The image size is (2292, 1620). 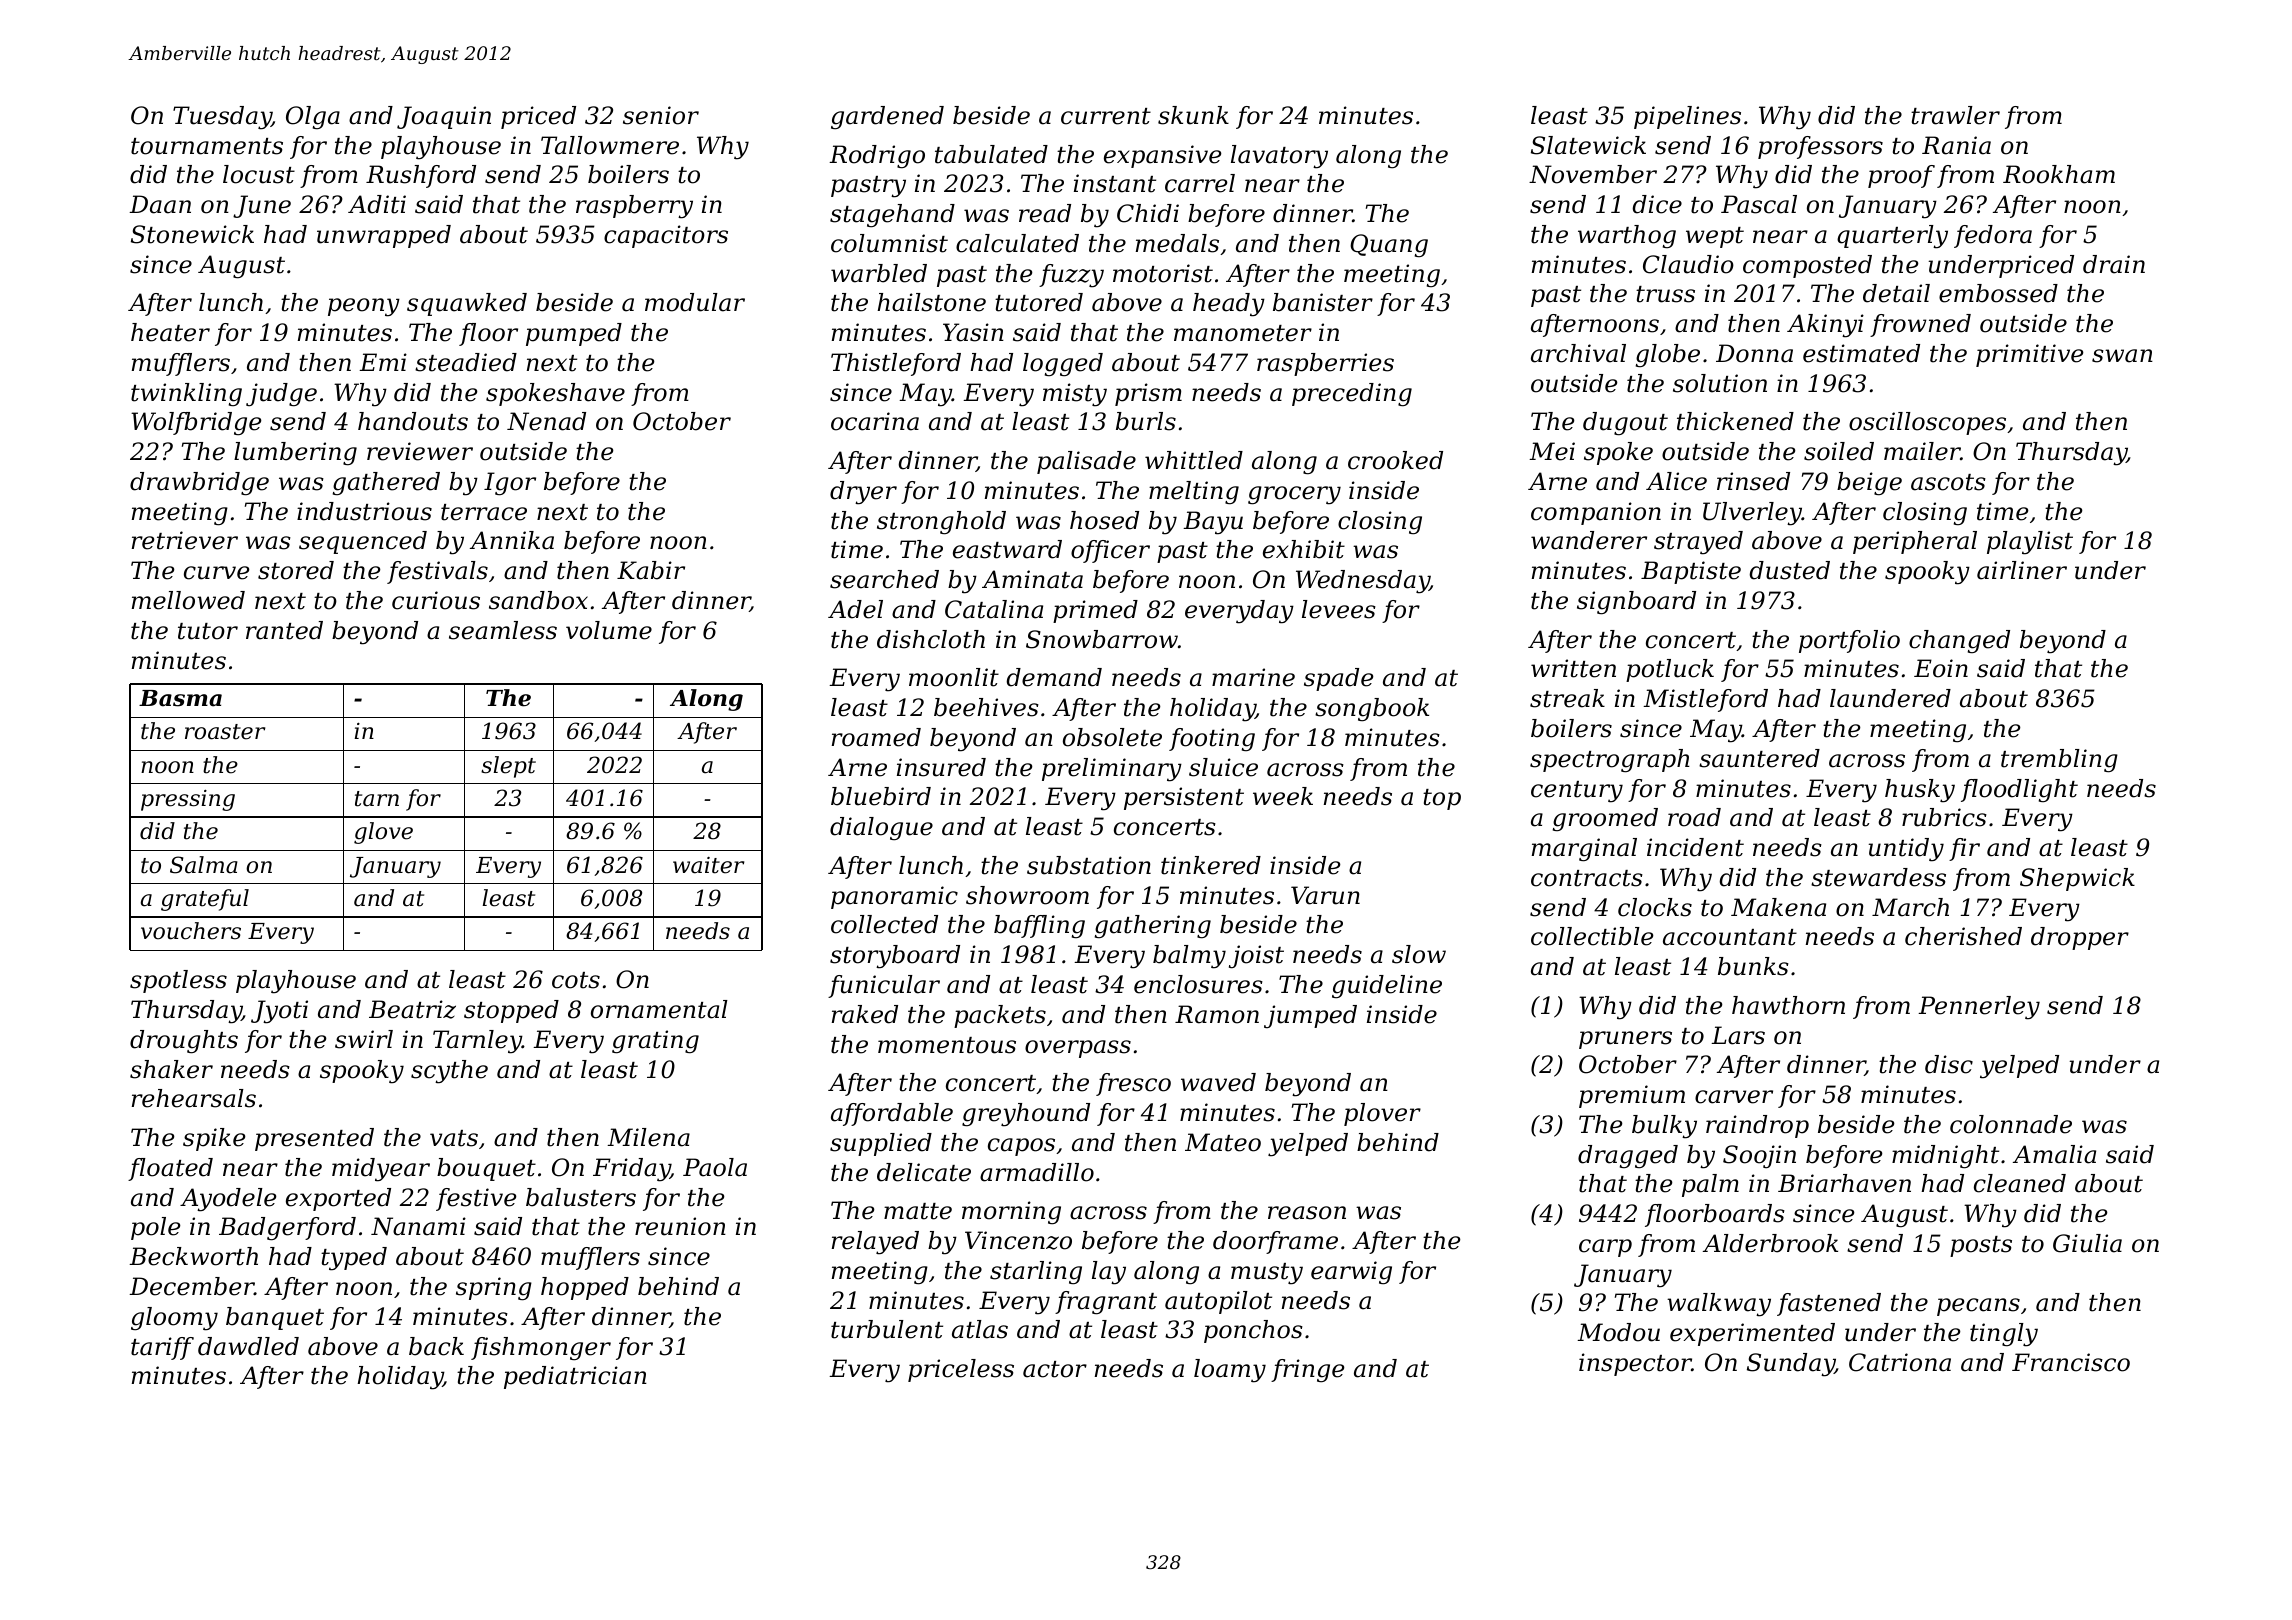 I want to click on warbled, so click(x=879, y=273).
